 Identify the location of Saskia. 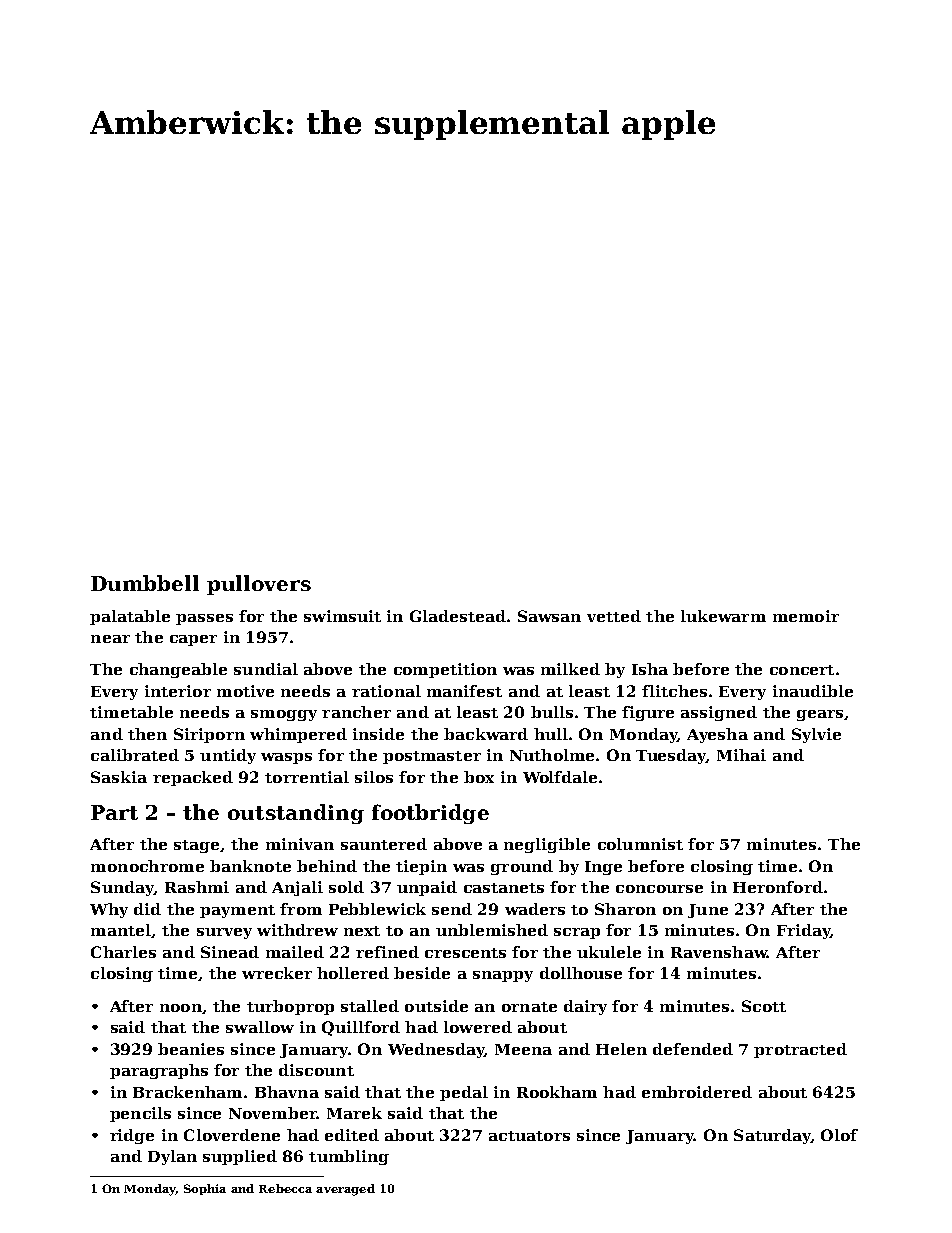
(119, 777).
